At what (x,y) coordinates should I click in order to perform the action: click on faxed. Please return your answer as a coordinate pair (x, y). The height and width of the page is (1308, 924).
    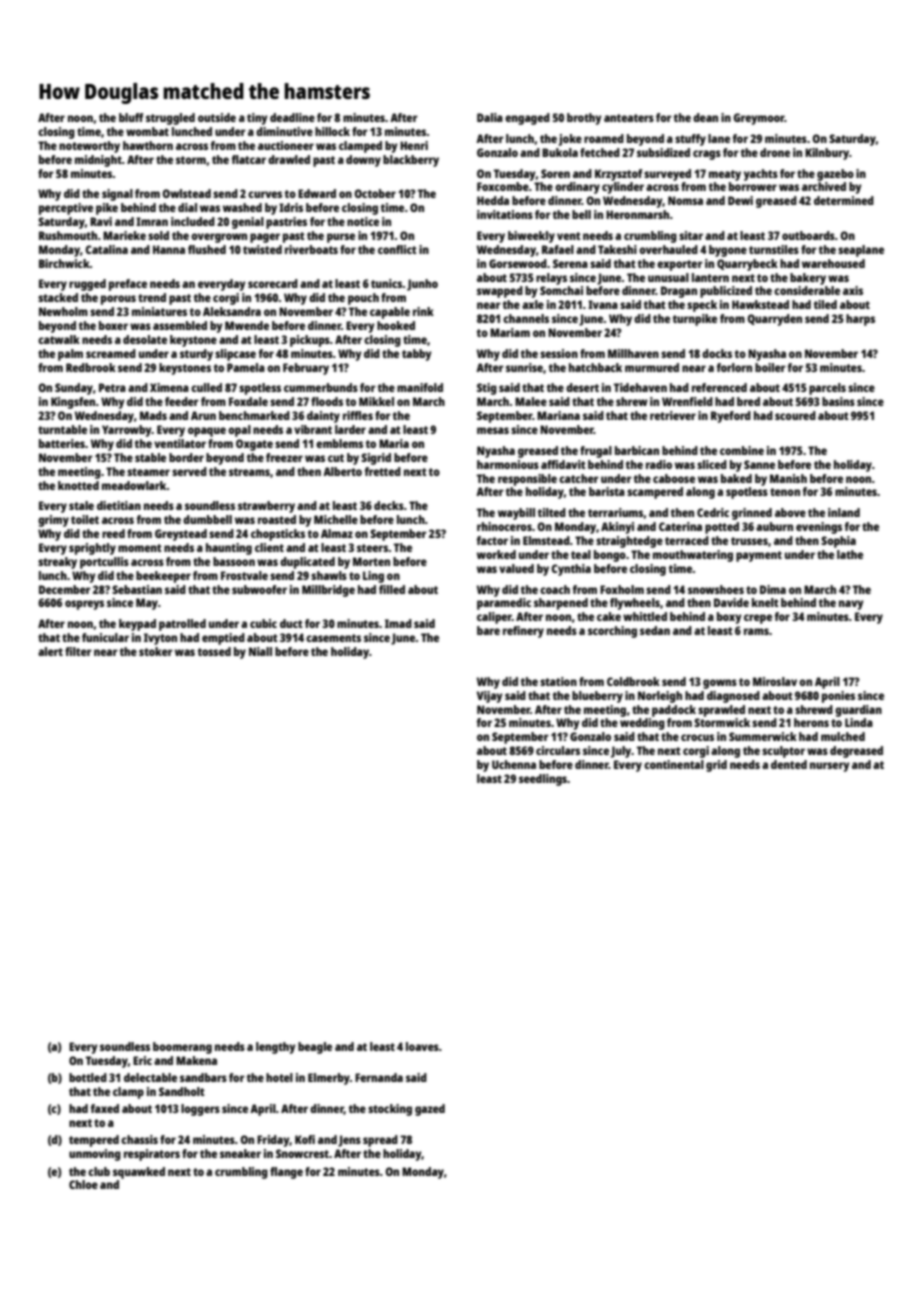
    Looking at the image, I should click on (104, 1108).
